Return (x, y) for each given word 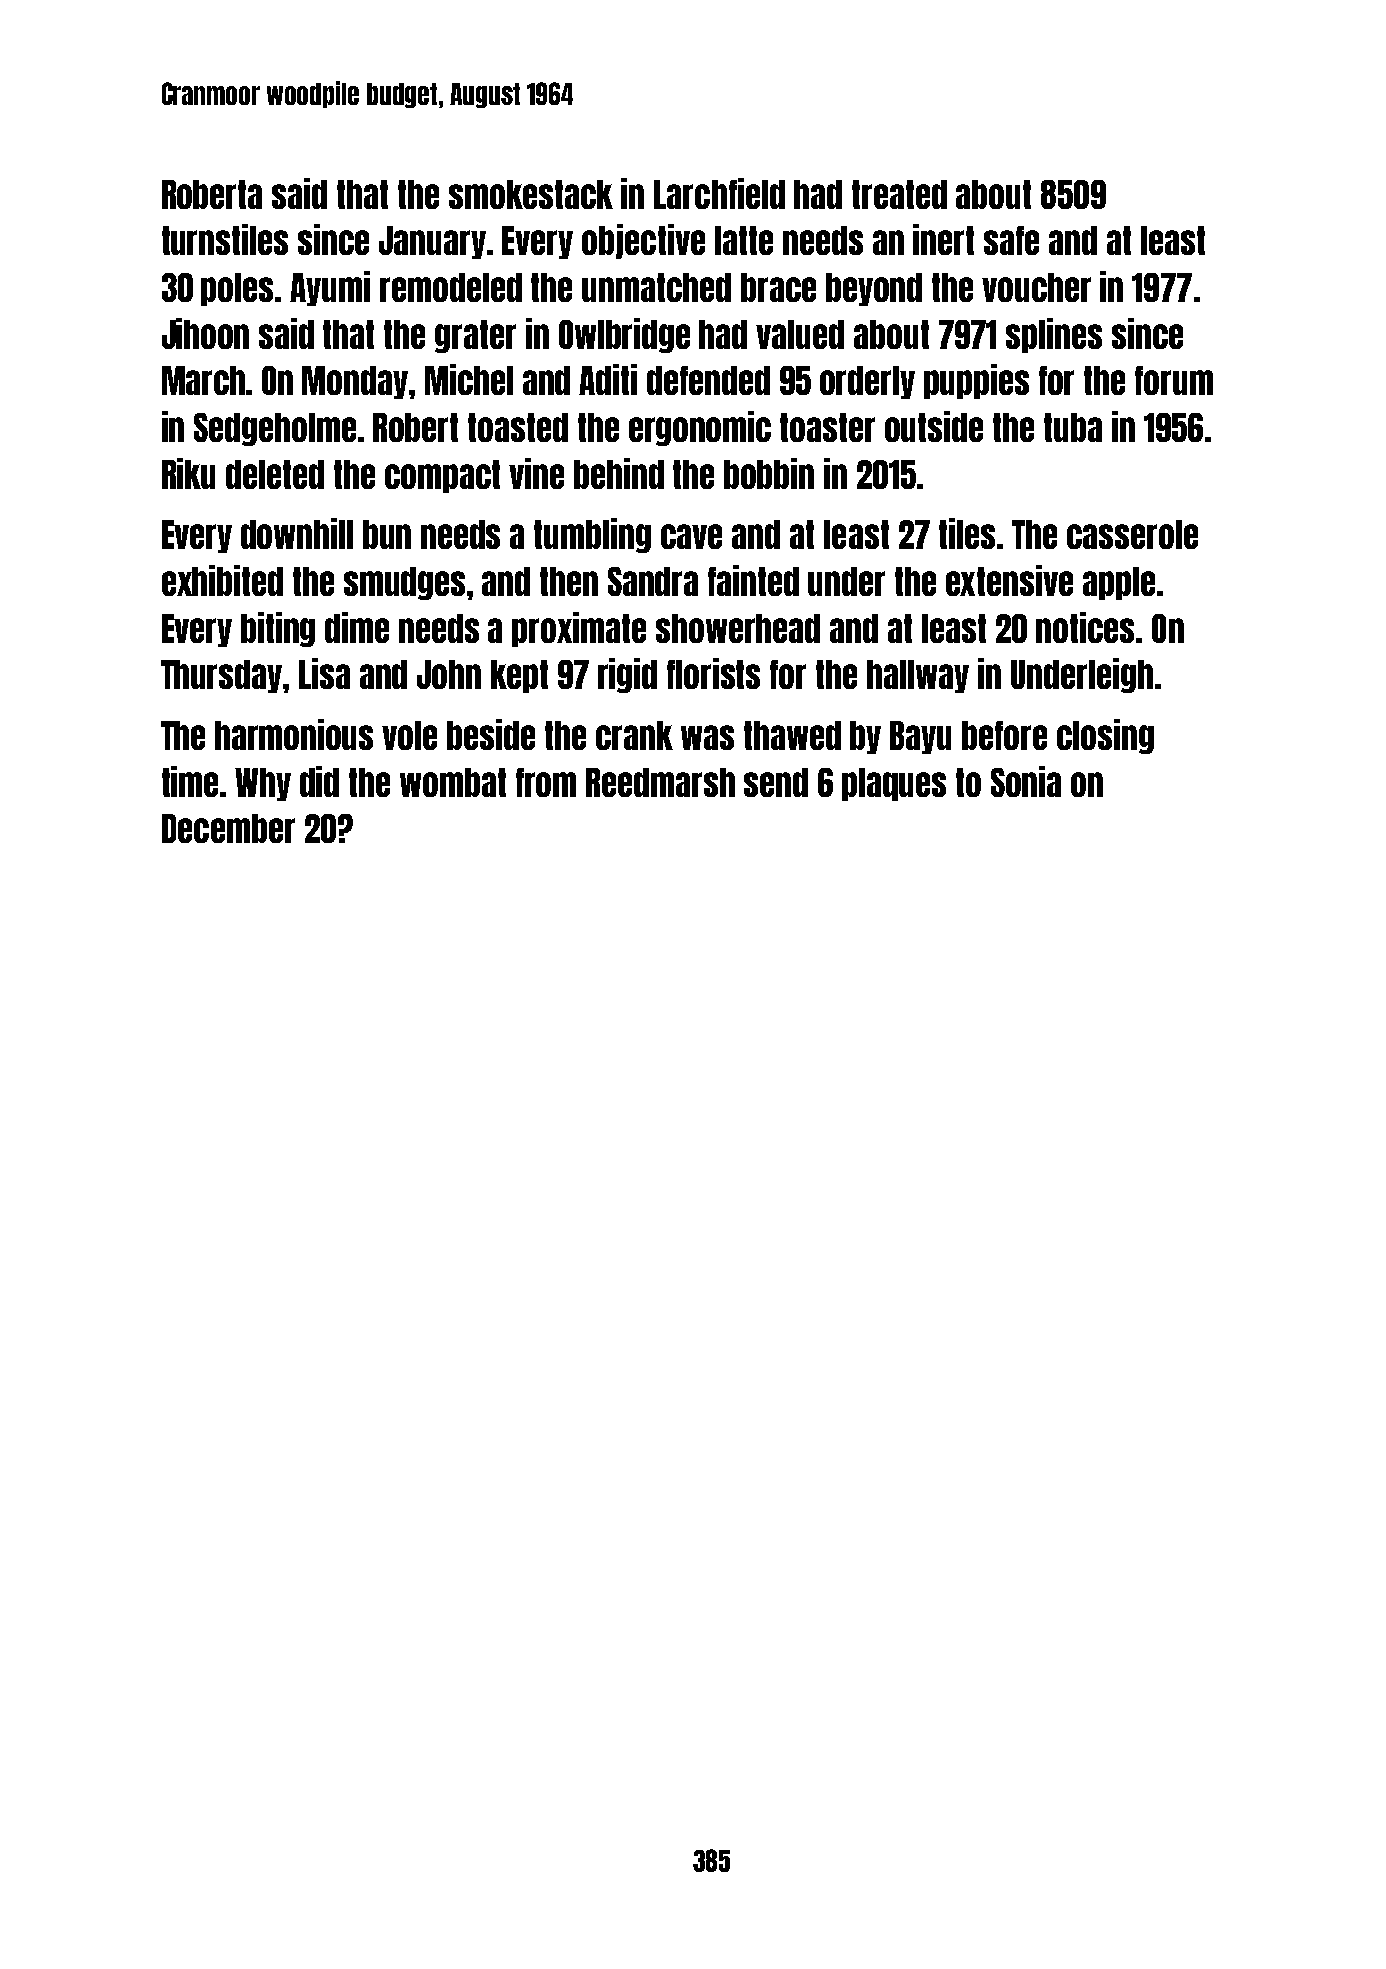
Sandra (653, 581)
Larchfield (719, 193)
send (776, 782)
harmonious (294, 734)
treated (899, 194)
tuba (1073, 427)
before (1004, 735)
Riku (188, 473)
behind (619, 473)
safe (1011, 240)
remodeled (451, 287)
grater (475, 336)
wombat (453, 782)
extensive (1009, 580)
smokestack (531, 194)
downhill (297, 533)
